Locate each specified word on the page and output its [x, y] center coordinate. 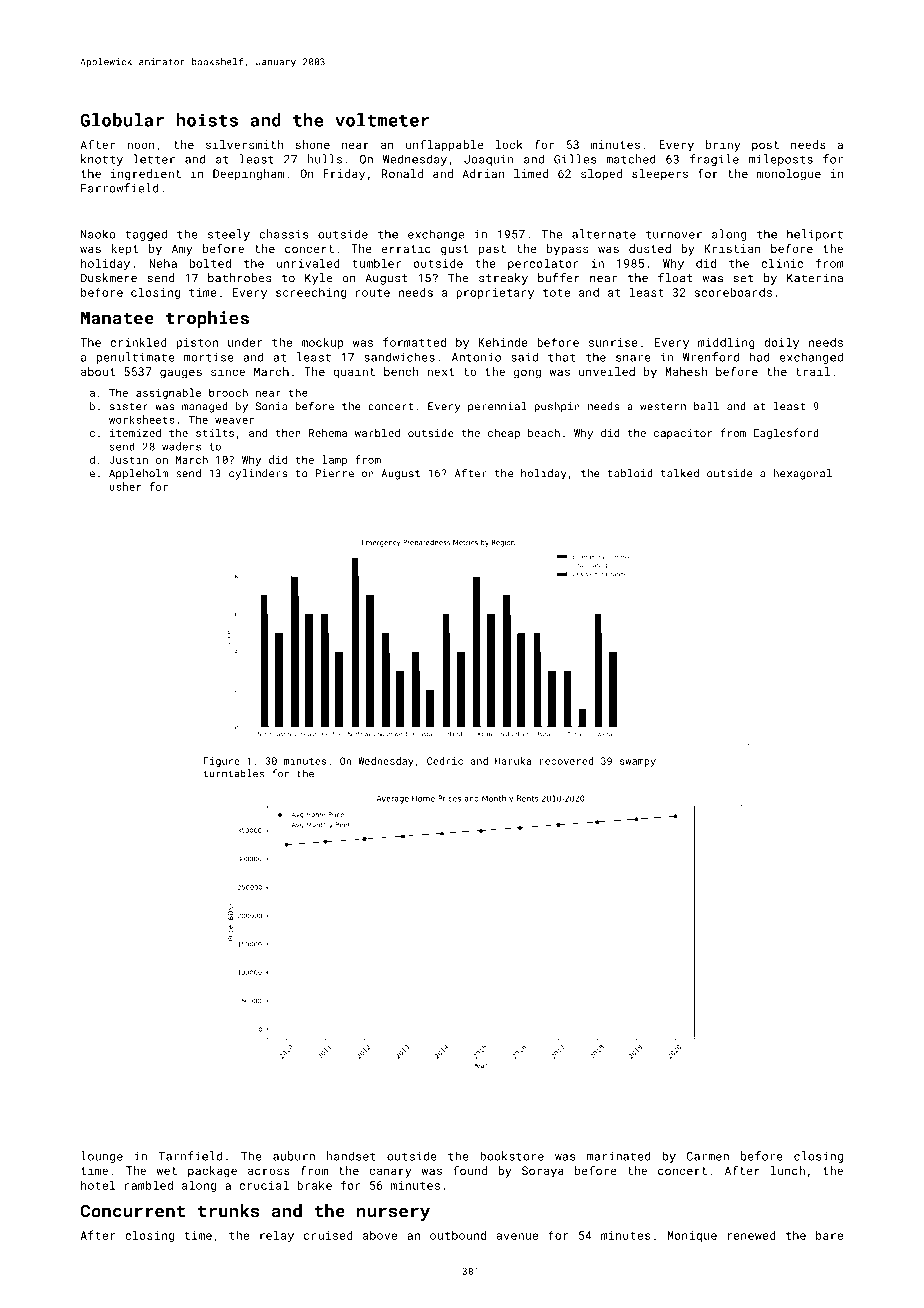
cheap [504, 433]
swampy [638, 763]
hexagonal [802, 474]
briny [723, 146]
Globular [122, 120]
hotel [98, 1185]
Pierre [335, 473]
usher [125, 486]
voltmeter [382, 120]
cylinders [258, 474]
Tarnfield [190, 1156]
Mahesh [686, 371]
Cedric [445, 761]
